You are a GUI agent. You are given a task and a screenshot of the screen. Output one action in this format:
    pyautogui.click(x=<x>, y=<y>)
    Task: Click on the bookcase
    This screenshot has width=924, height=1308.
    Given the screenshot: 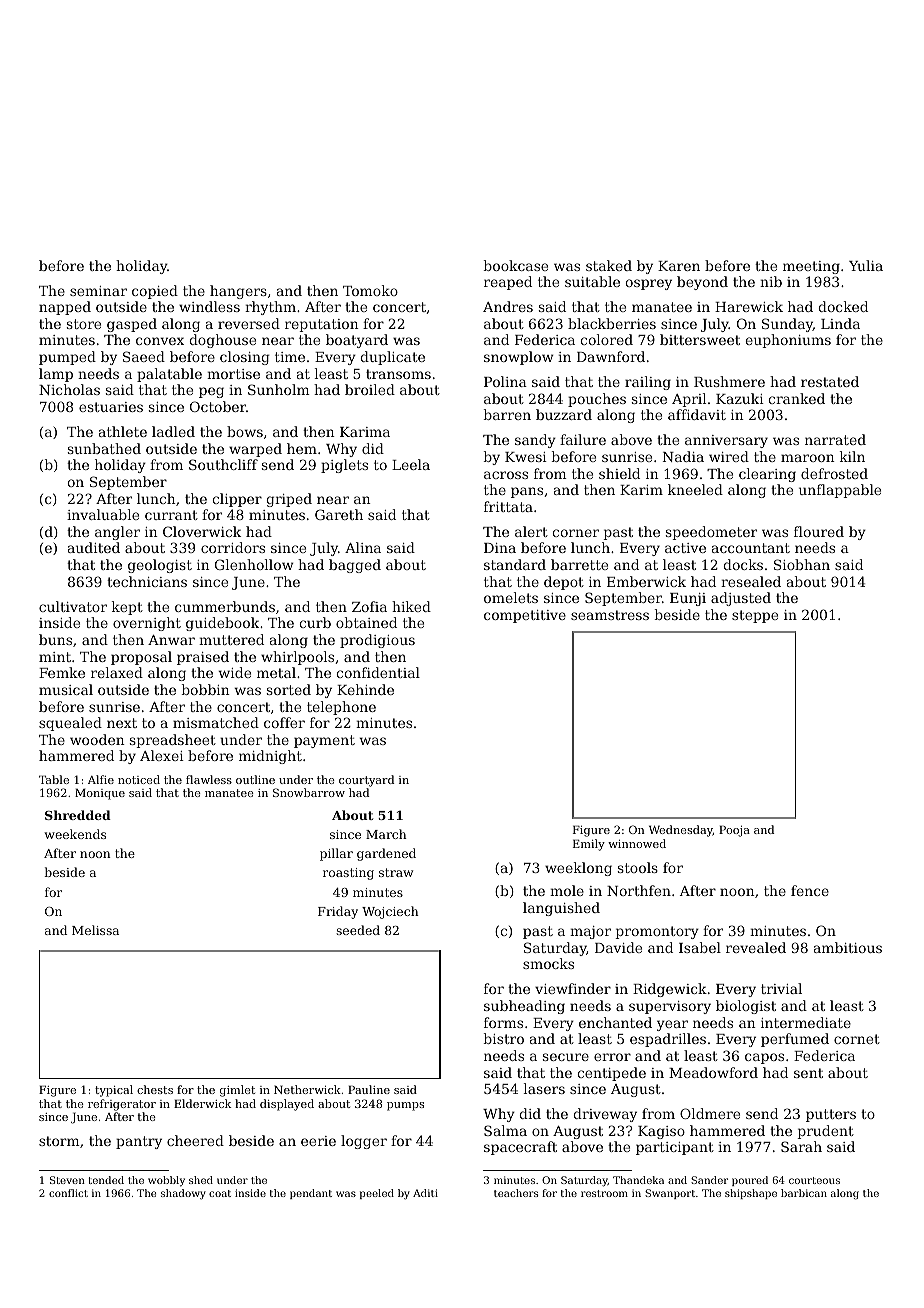 What is the action you would take?
    pyautogui.click(x=516, y=265)
